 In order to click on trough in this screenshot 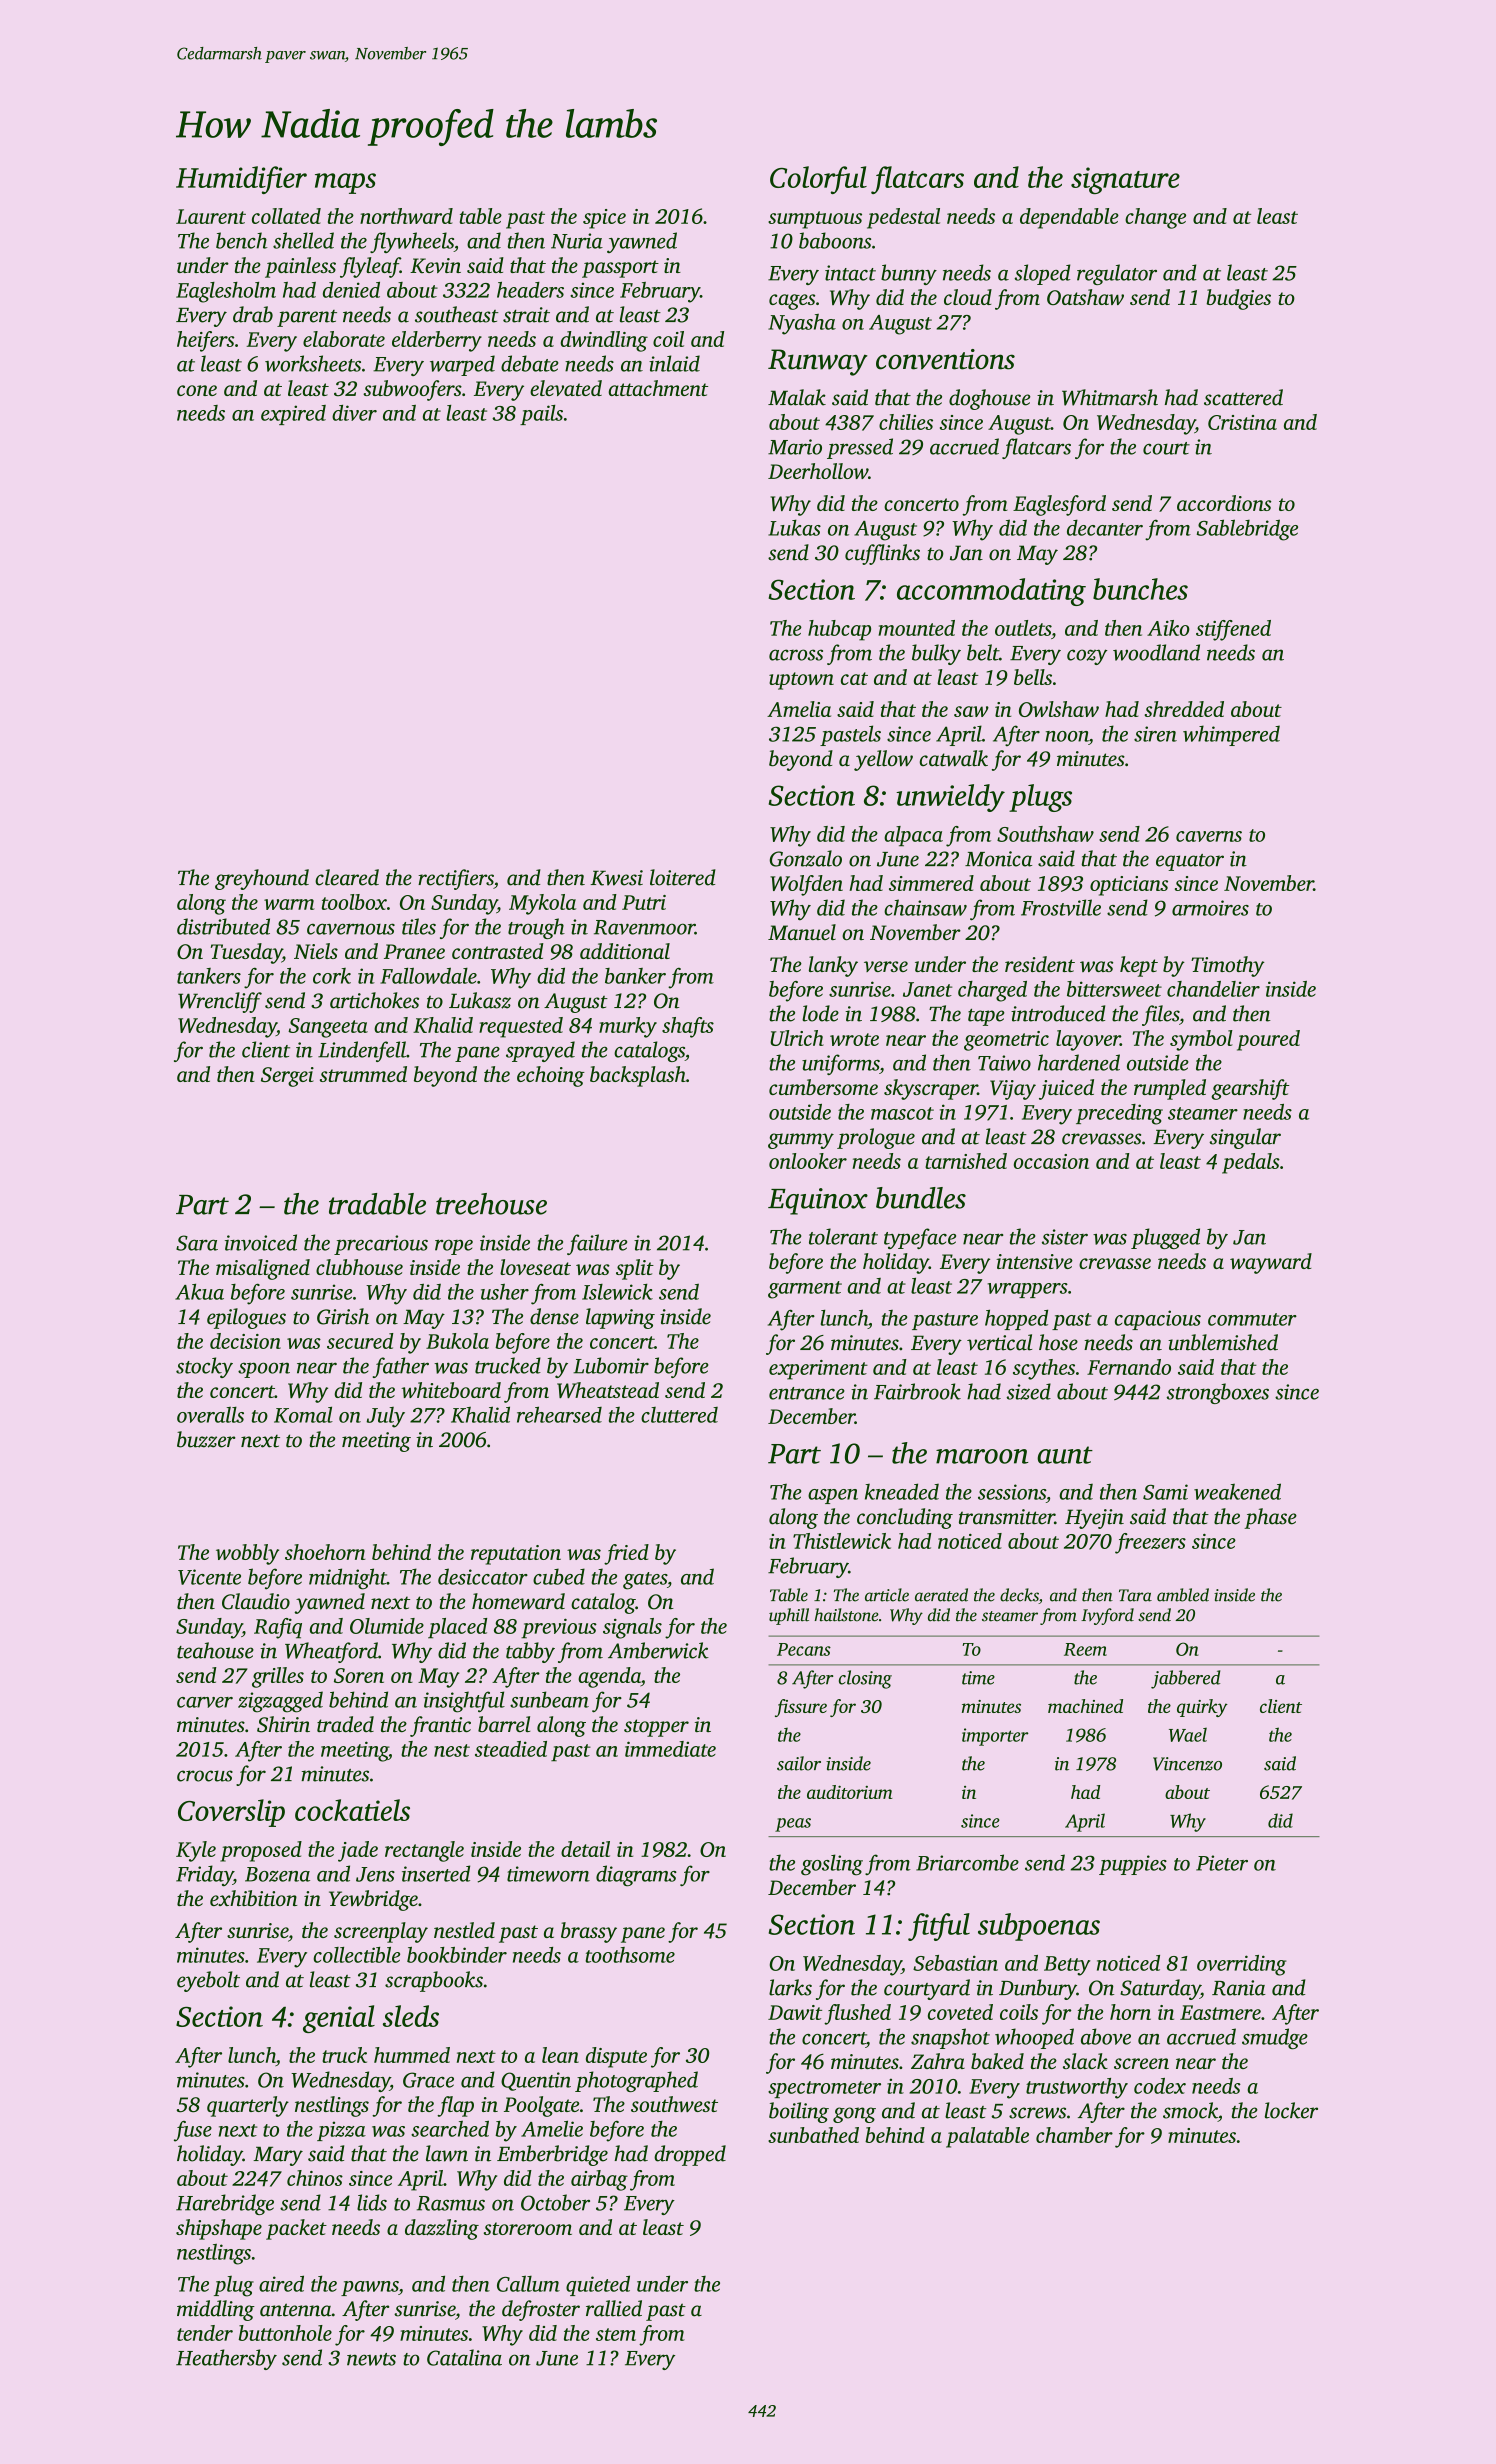, I will do `click(536, 928)`.
